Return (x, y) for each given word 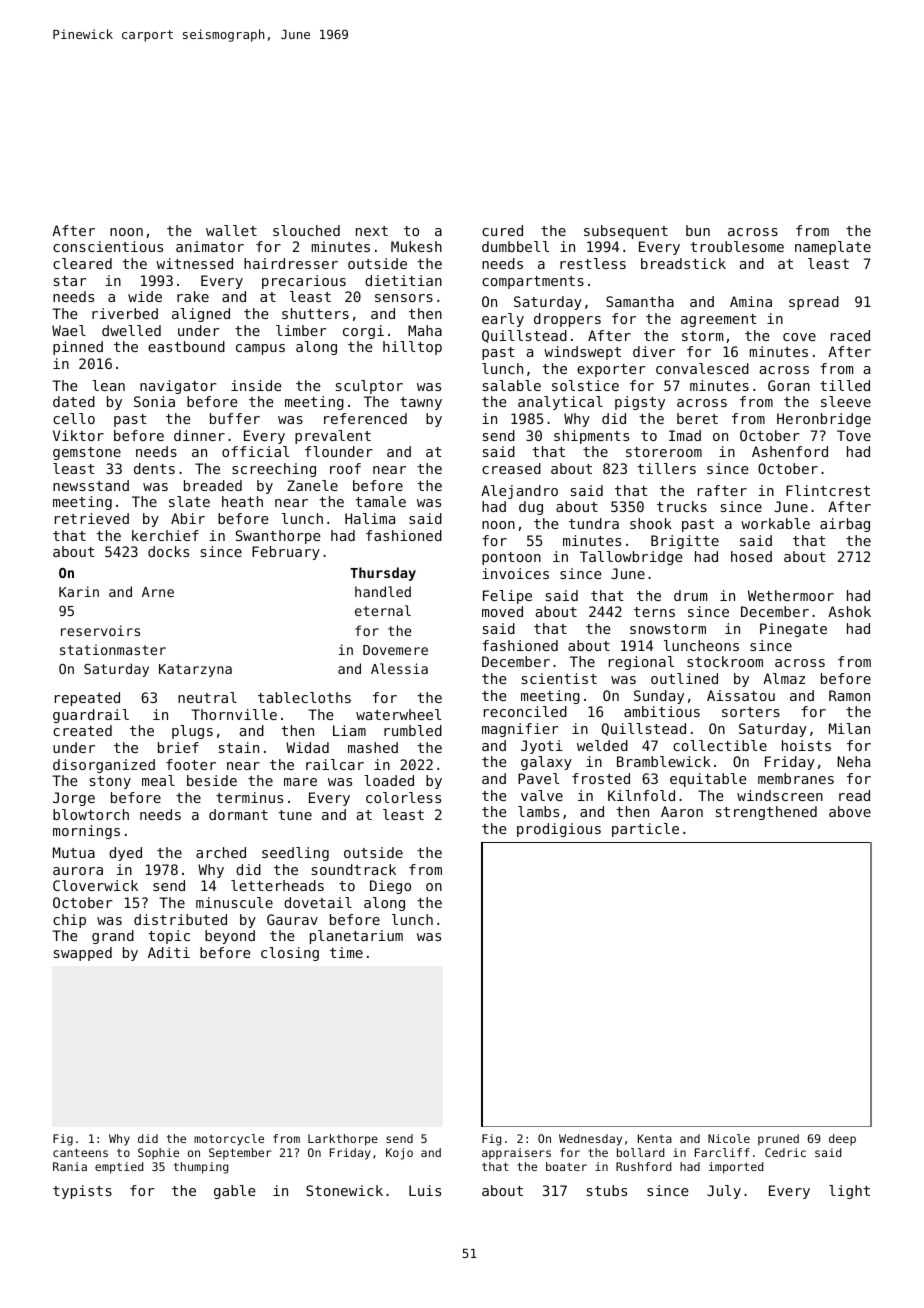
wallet (231, 230)
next (372, 231)
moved (502, 611)
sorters (751, 712)
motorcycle (229, 1140)
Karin (79, 591)
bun (698, 230)
